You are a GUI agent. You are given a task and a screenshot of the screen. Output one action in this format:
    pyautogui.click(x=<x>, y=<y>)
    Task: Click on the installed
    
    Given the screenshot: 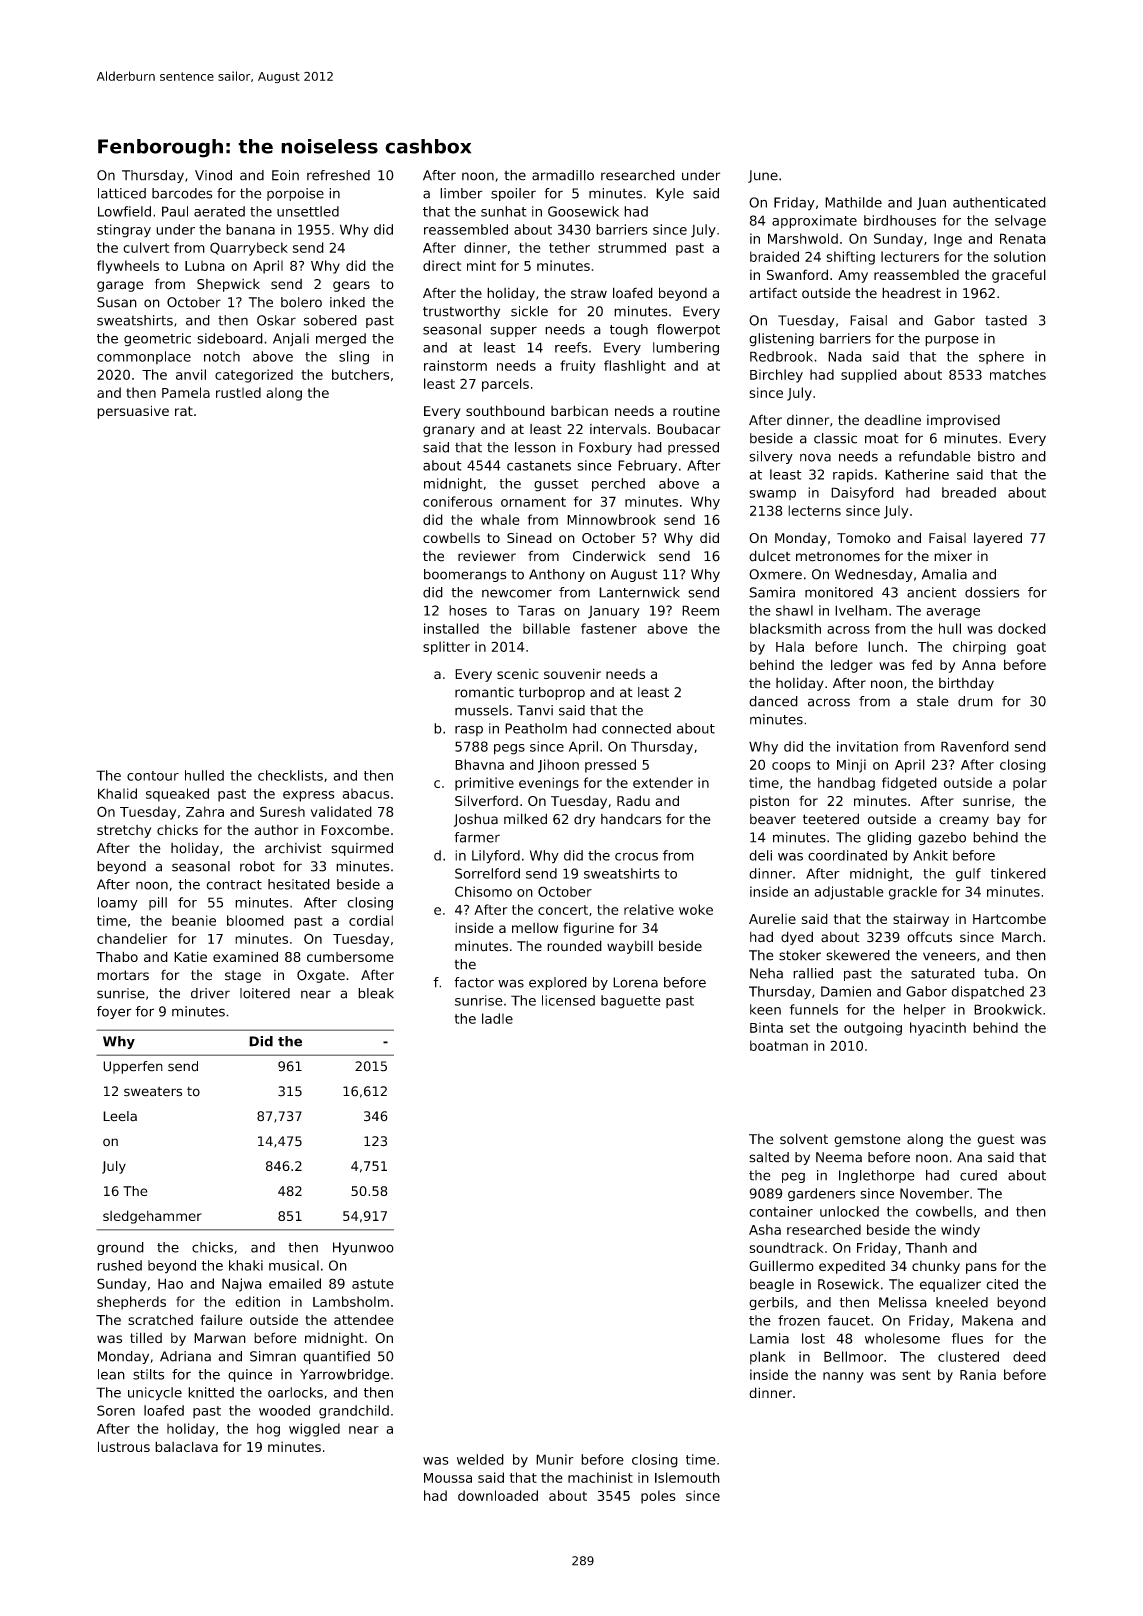 What is the action you would take?
    pyautogui.click(x=451, y=628)
